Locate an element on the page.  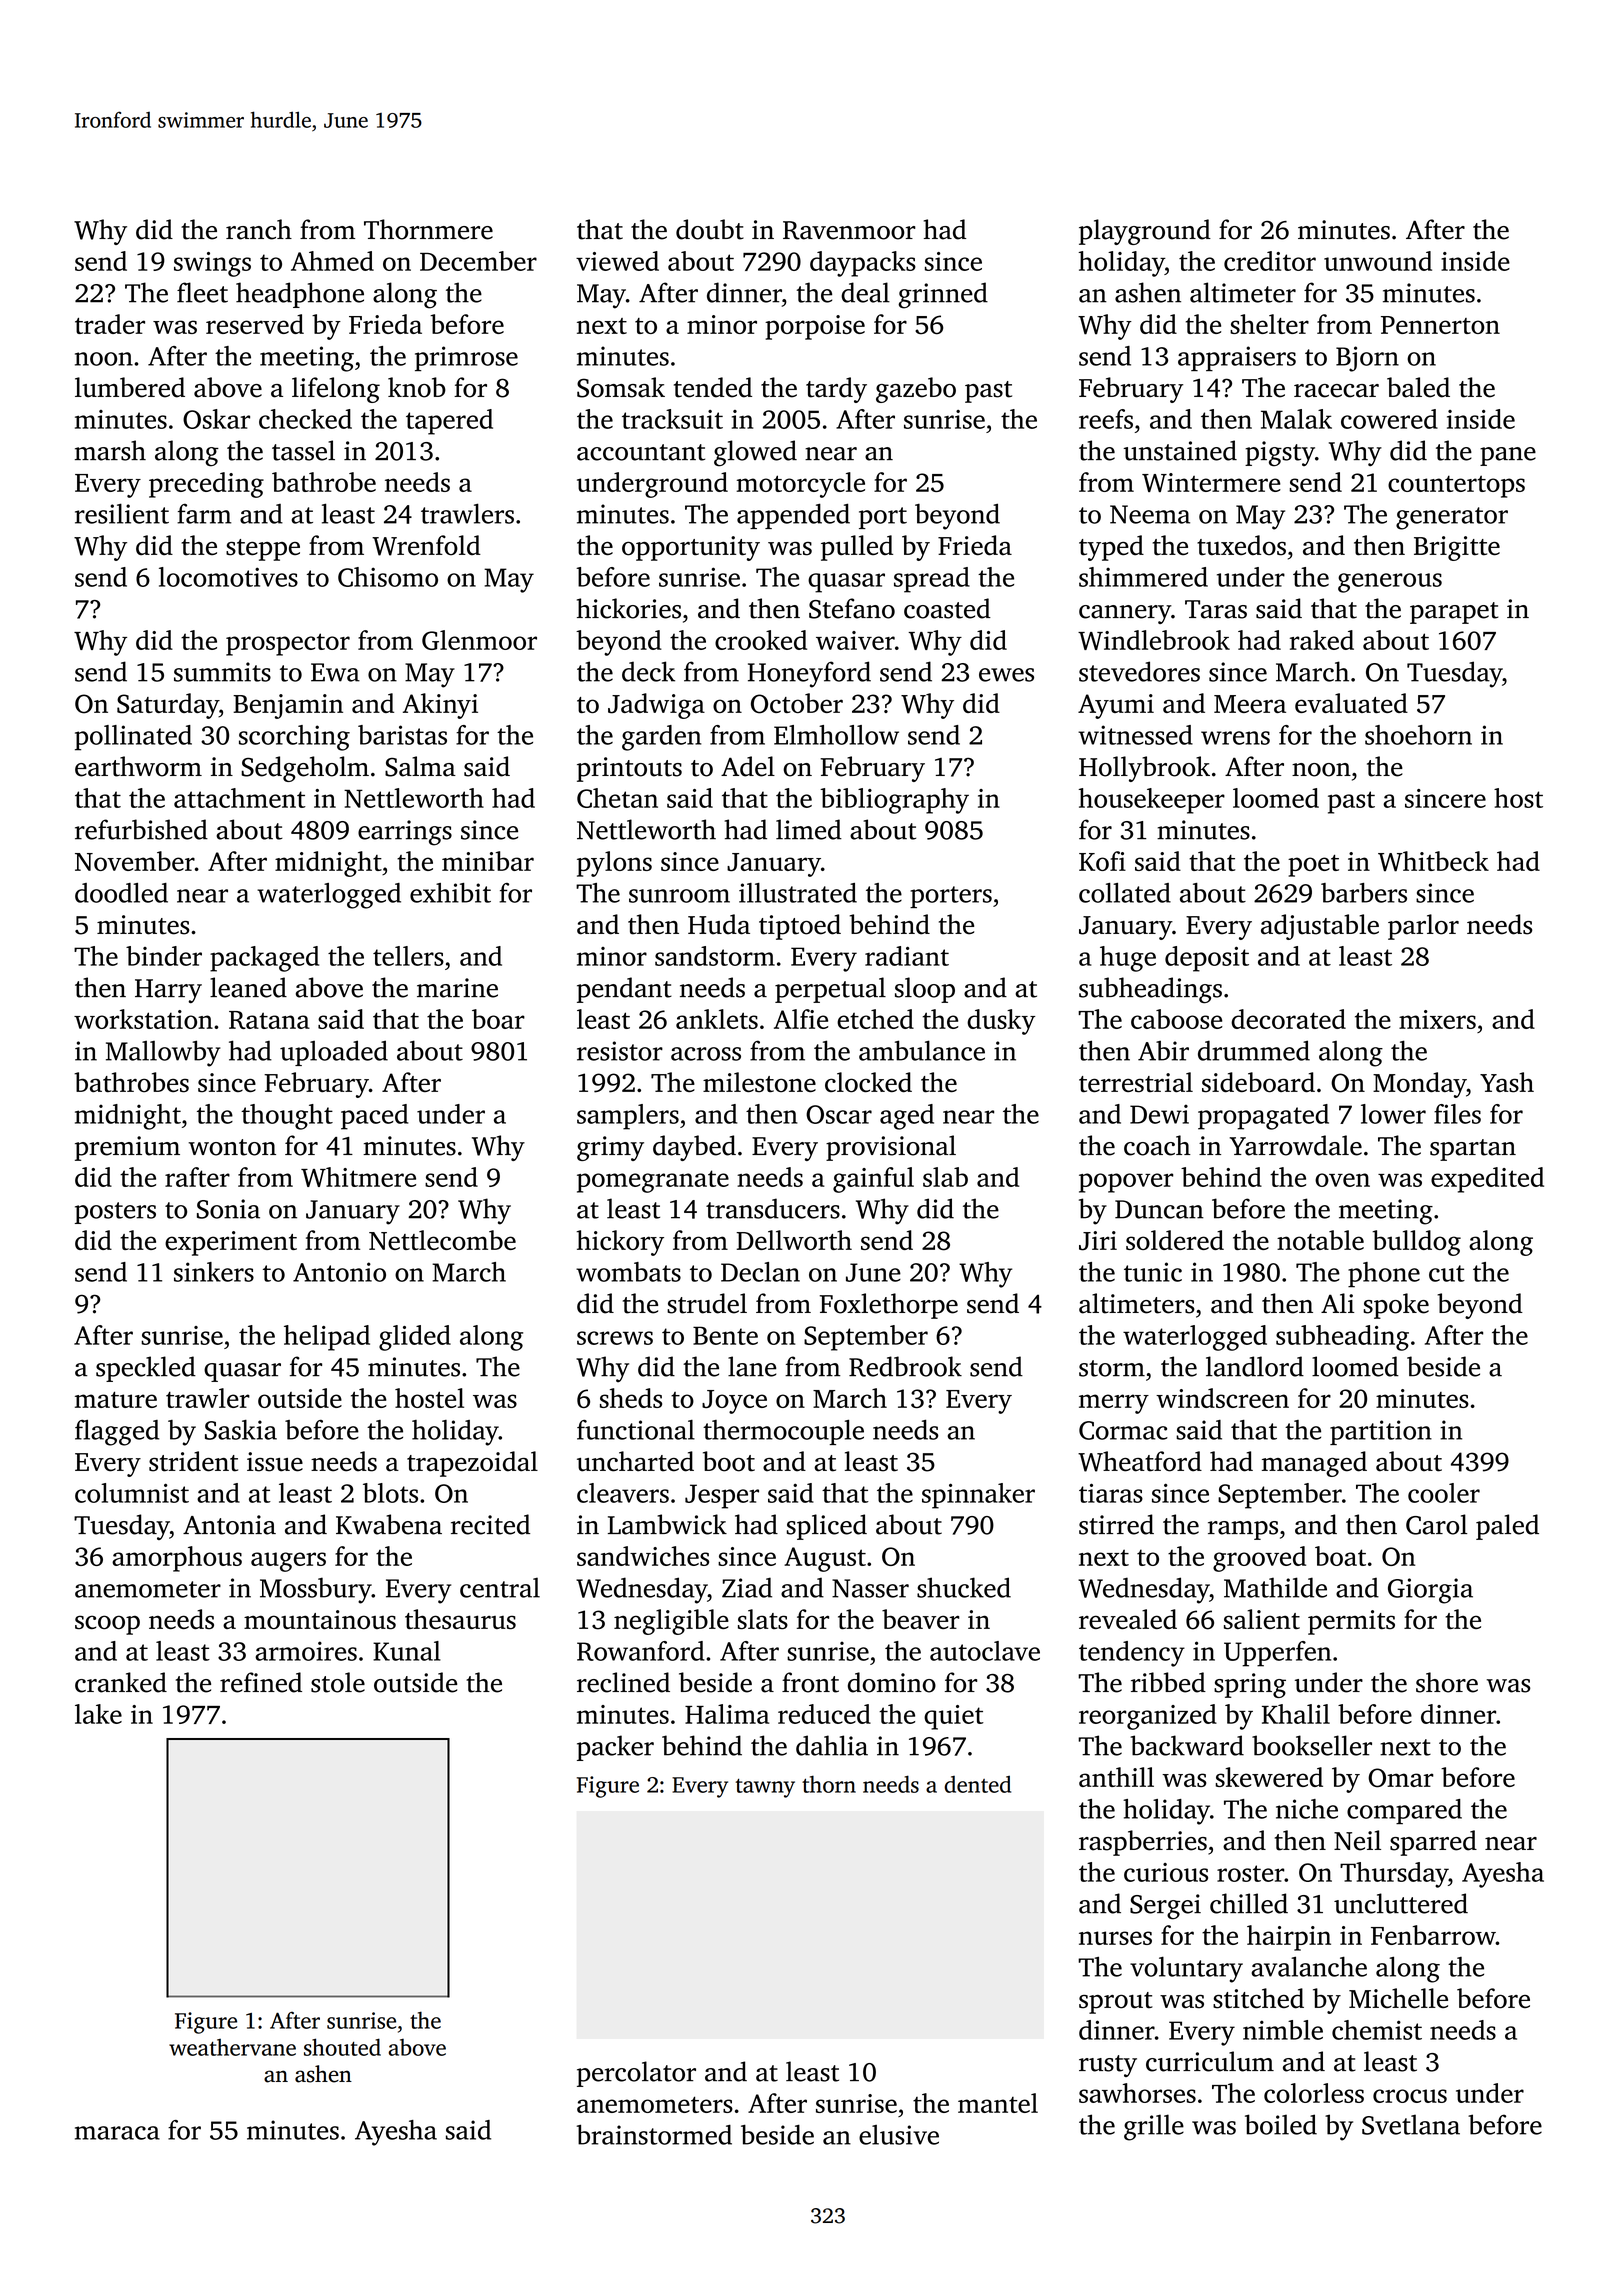
summits is located at coordinates (222, 672).
